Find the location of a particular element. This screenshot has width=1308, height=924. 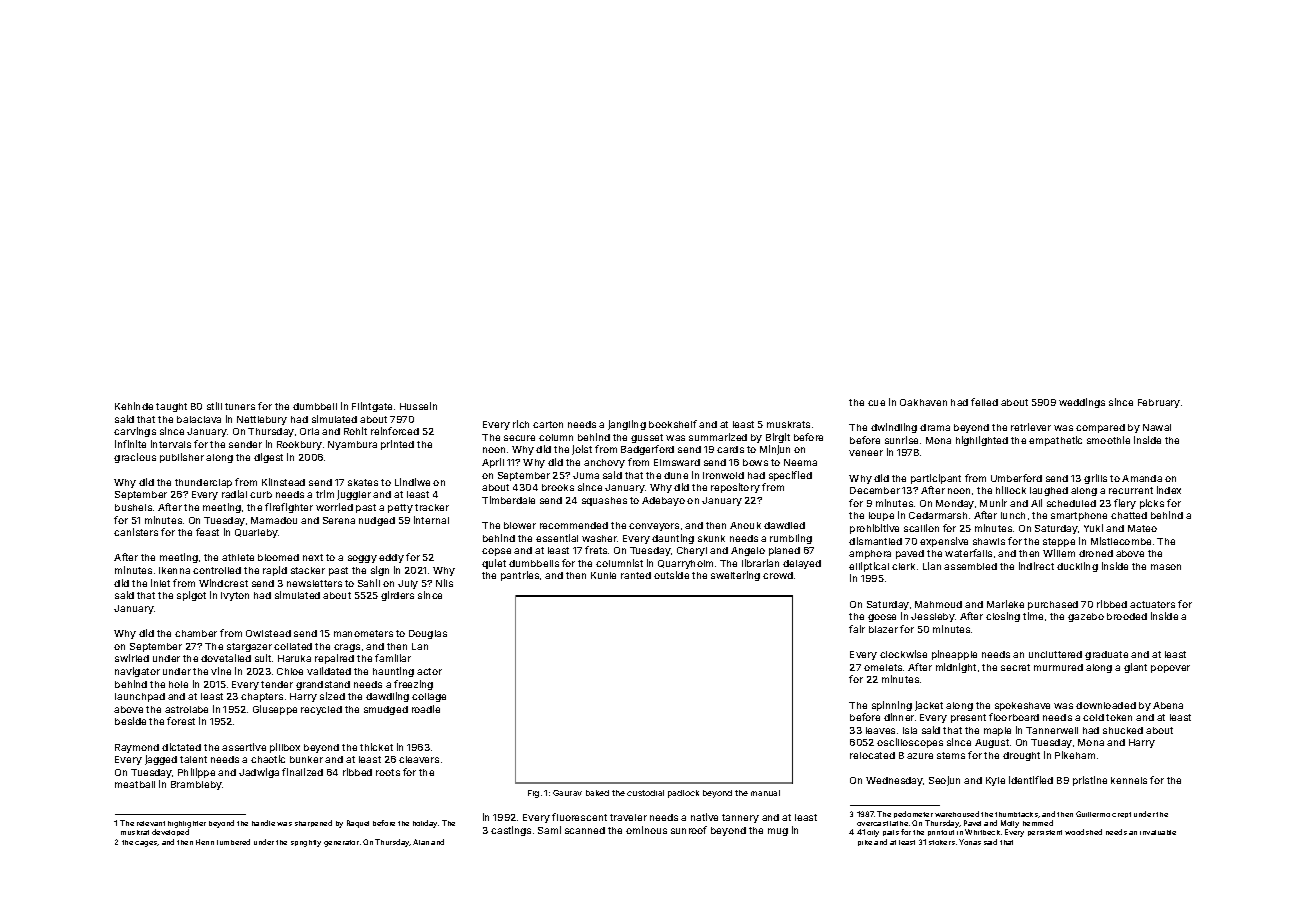

pineapple is located at coordinates (954, 655).
